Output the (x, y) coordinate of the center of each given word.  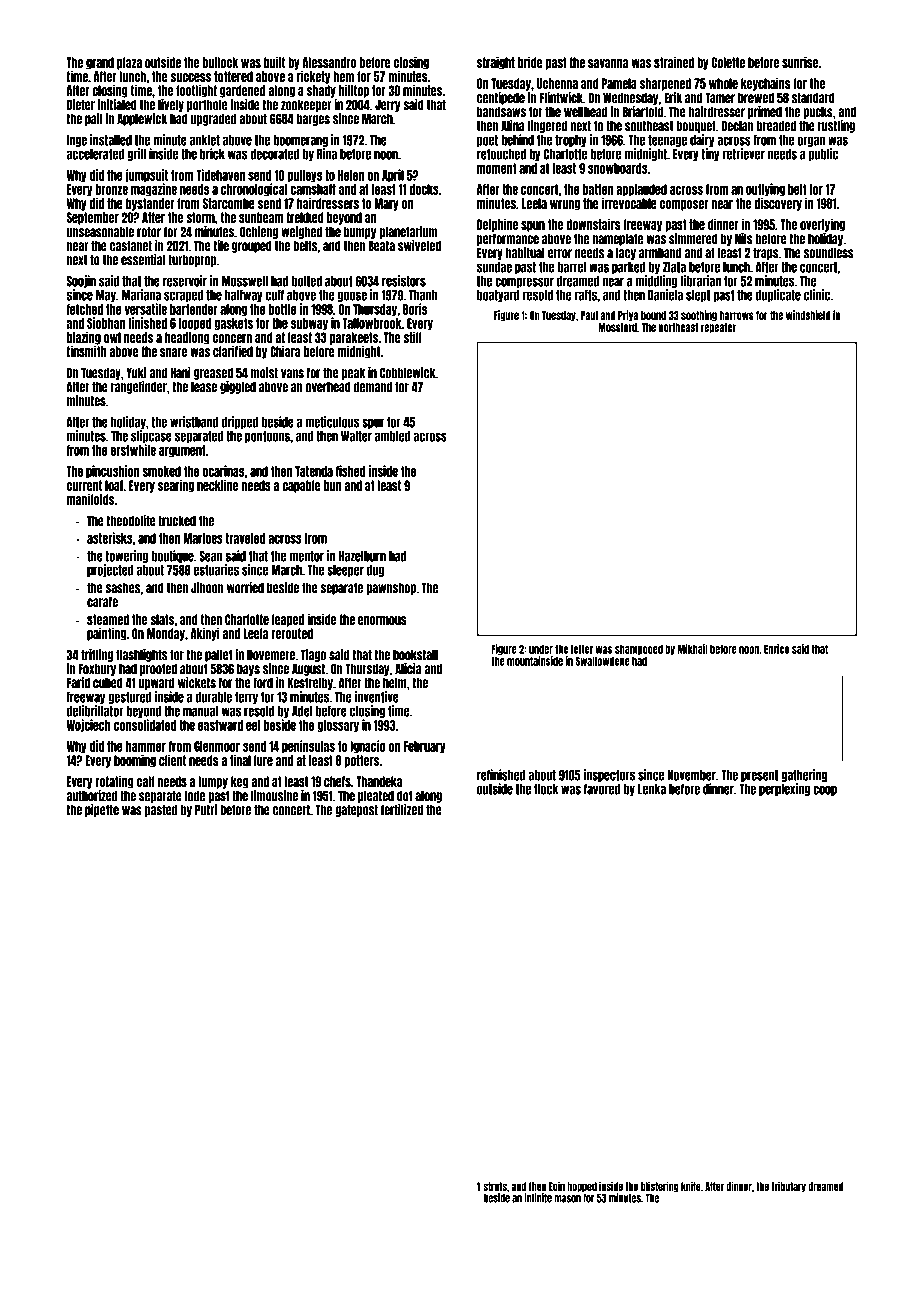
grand (100, 63)
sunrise (800, 62)
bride (530, 62)
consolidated (145, 725)
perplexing (784, 789)
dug (376, 571)
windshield (808, 315)
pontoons (267, 437)
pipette (102, 810)
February (424, 747)
